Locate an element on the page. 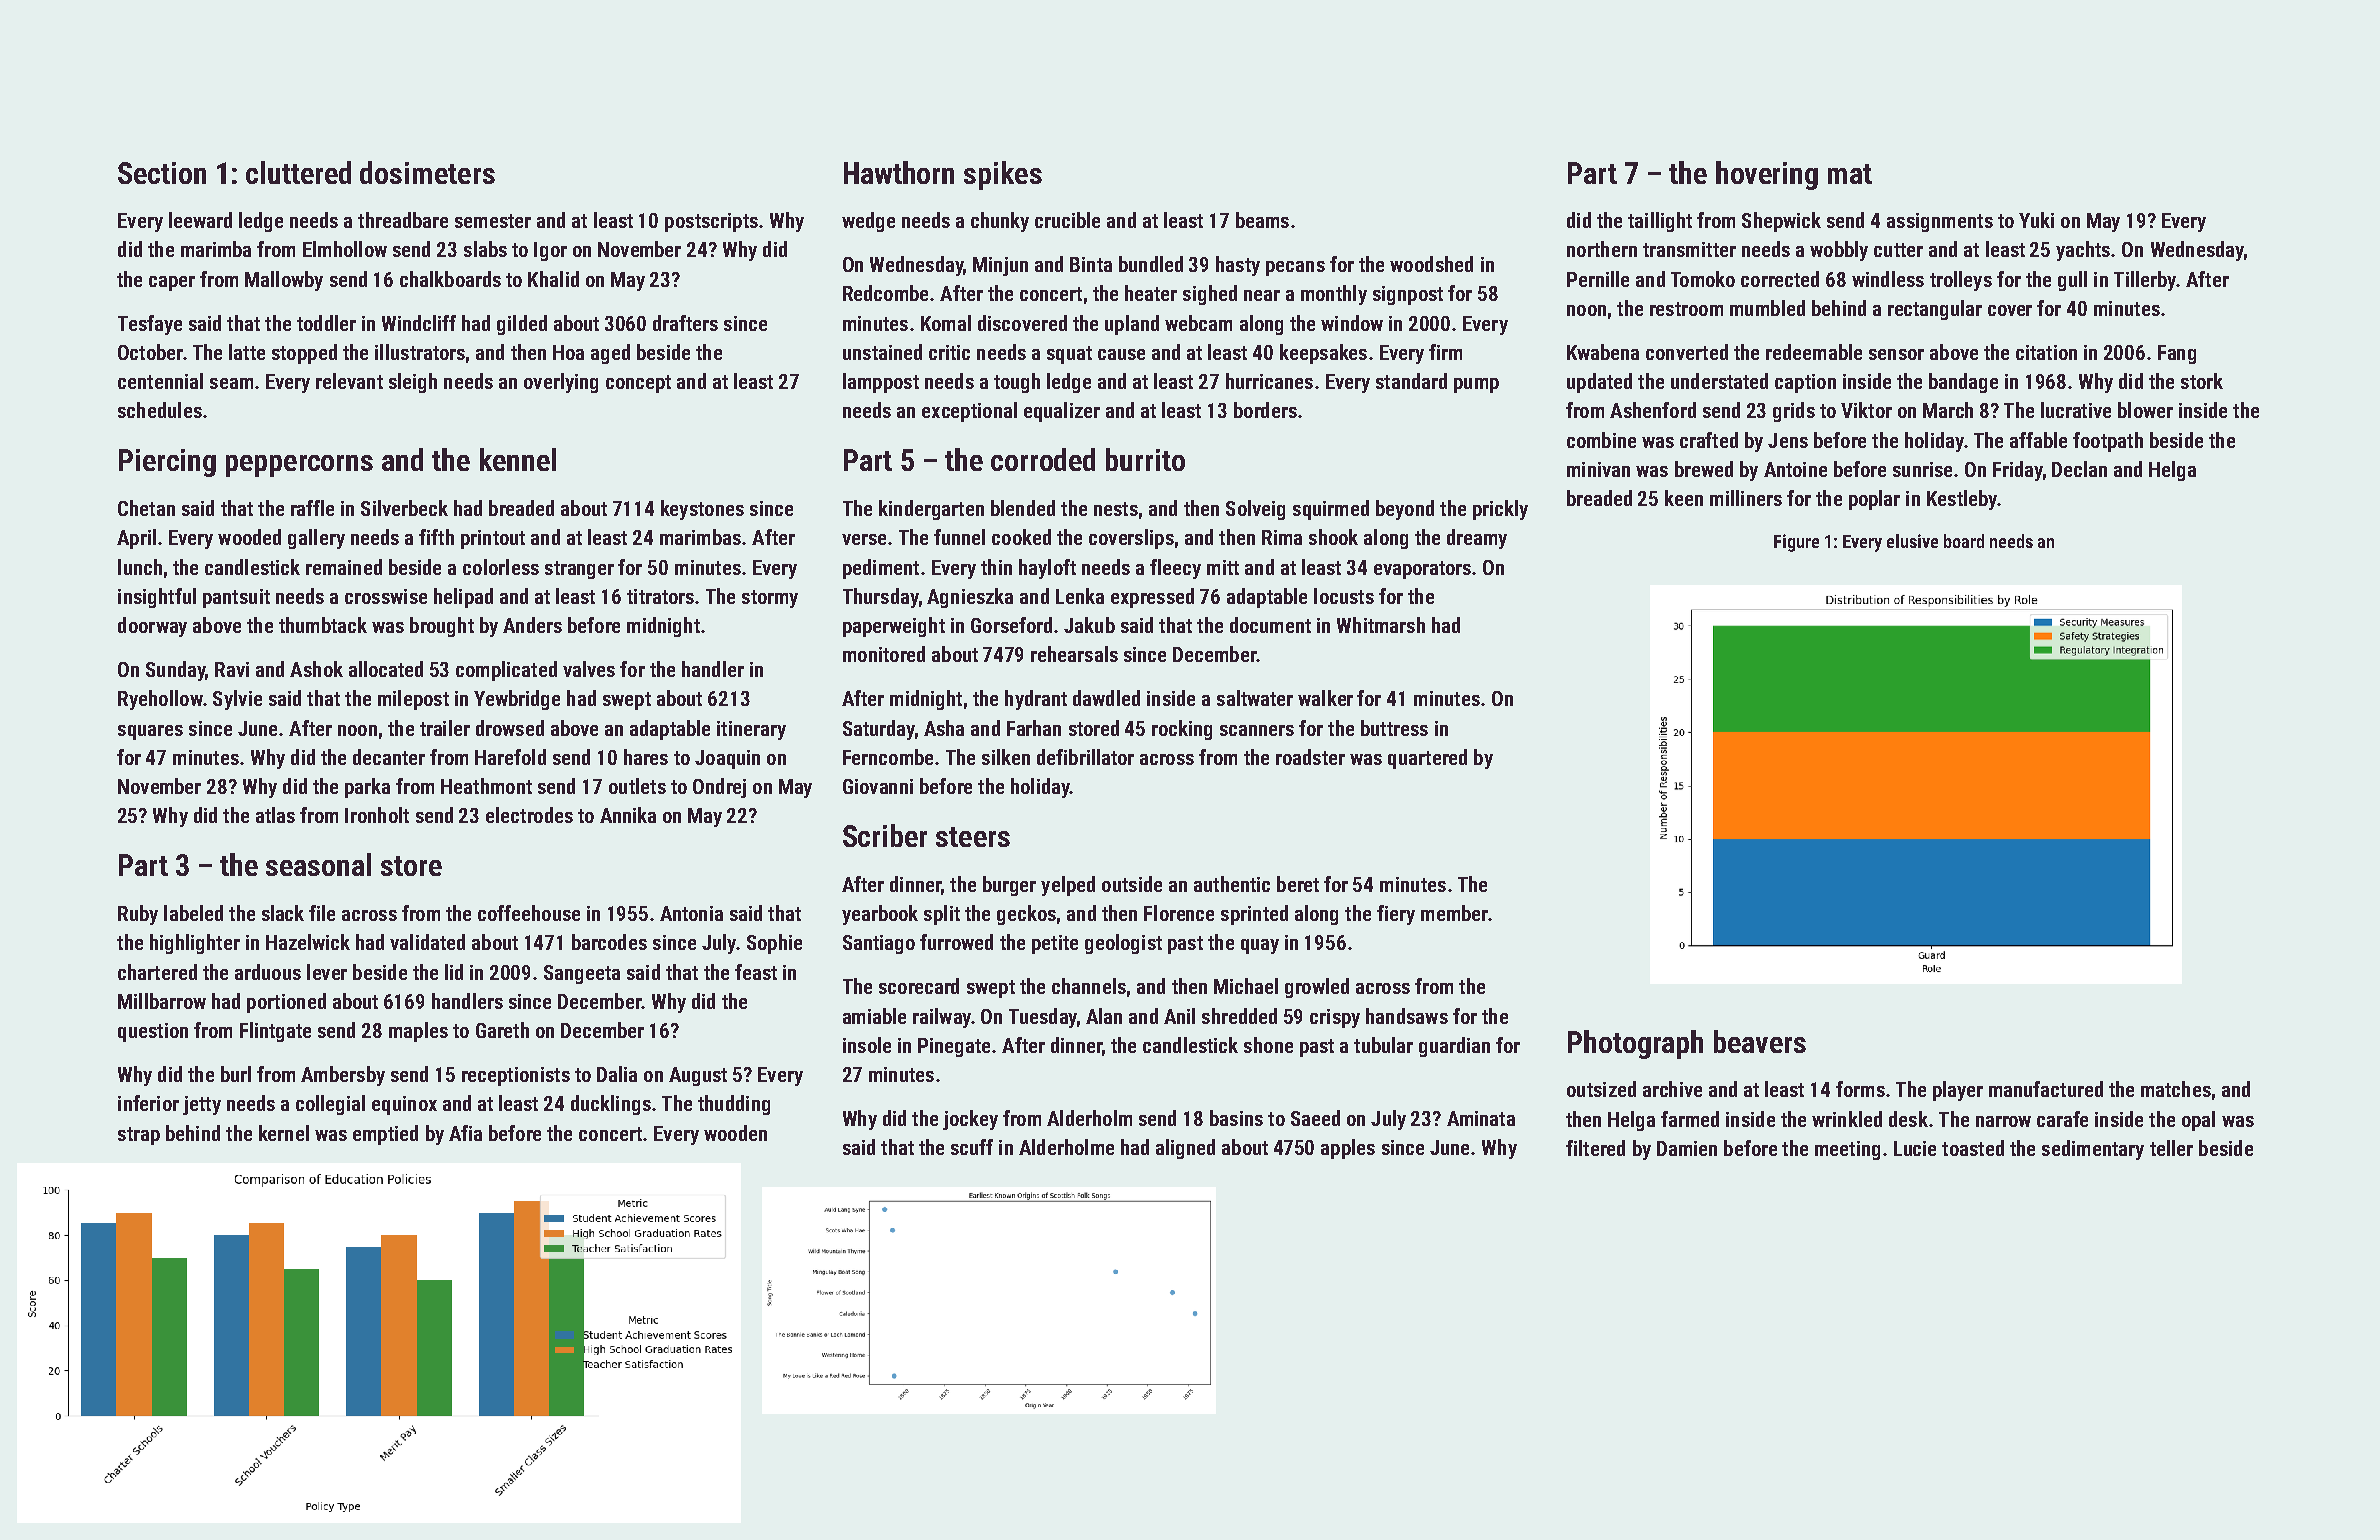 This image has width=2380, height=1540. Jens is located at coordinates (1788, 440).
